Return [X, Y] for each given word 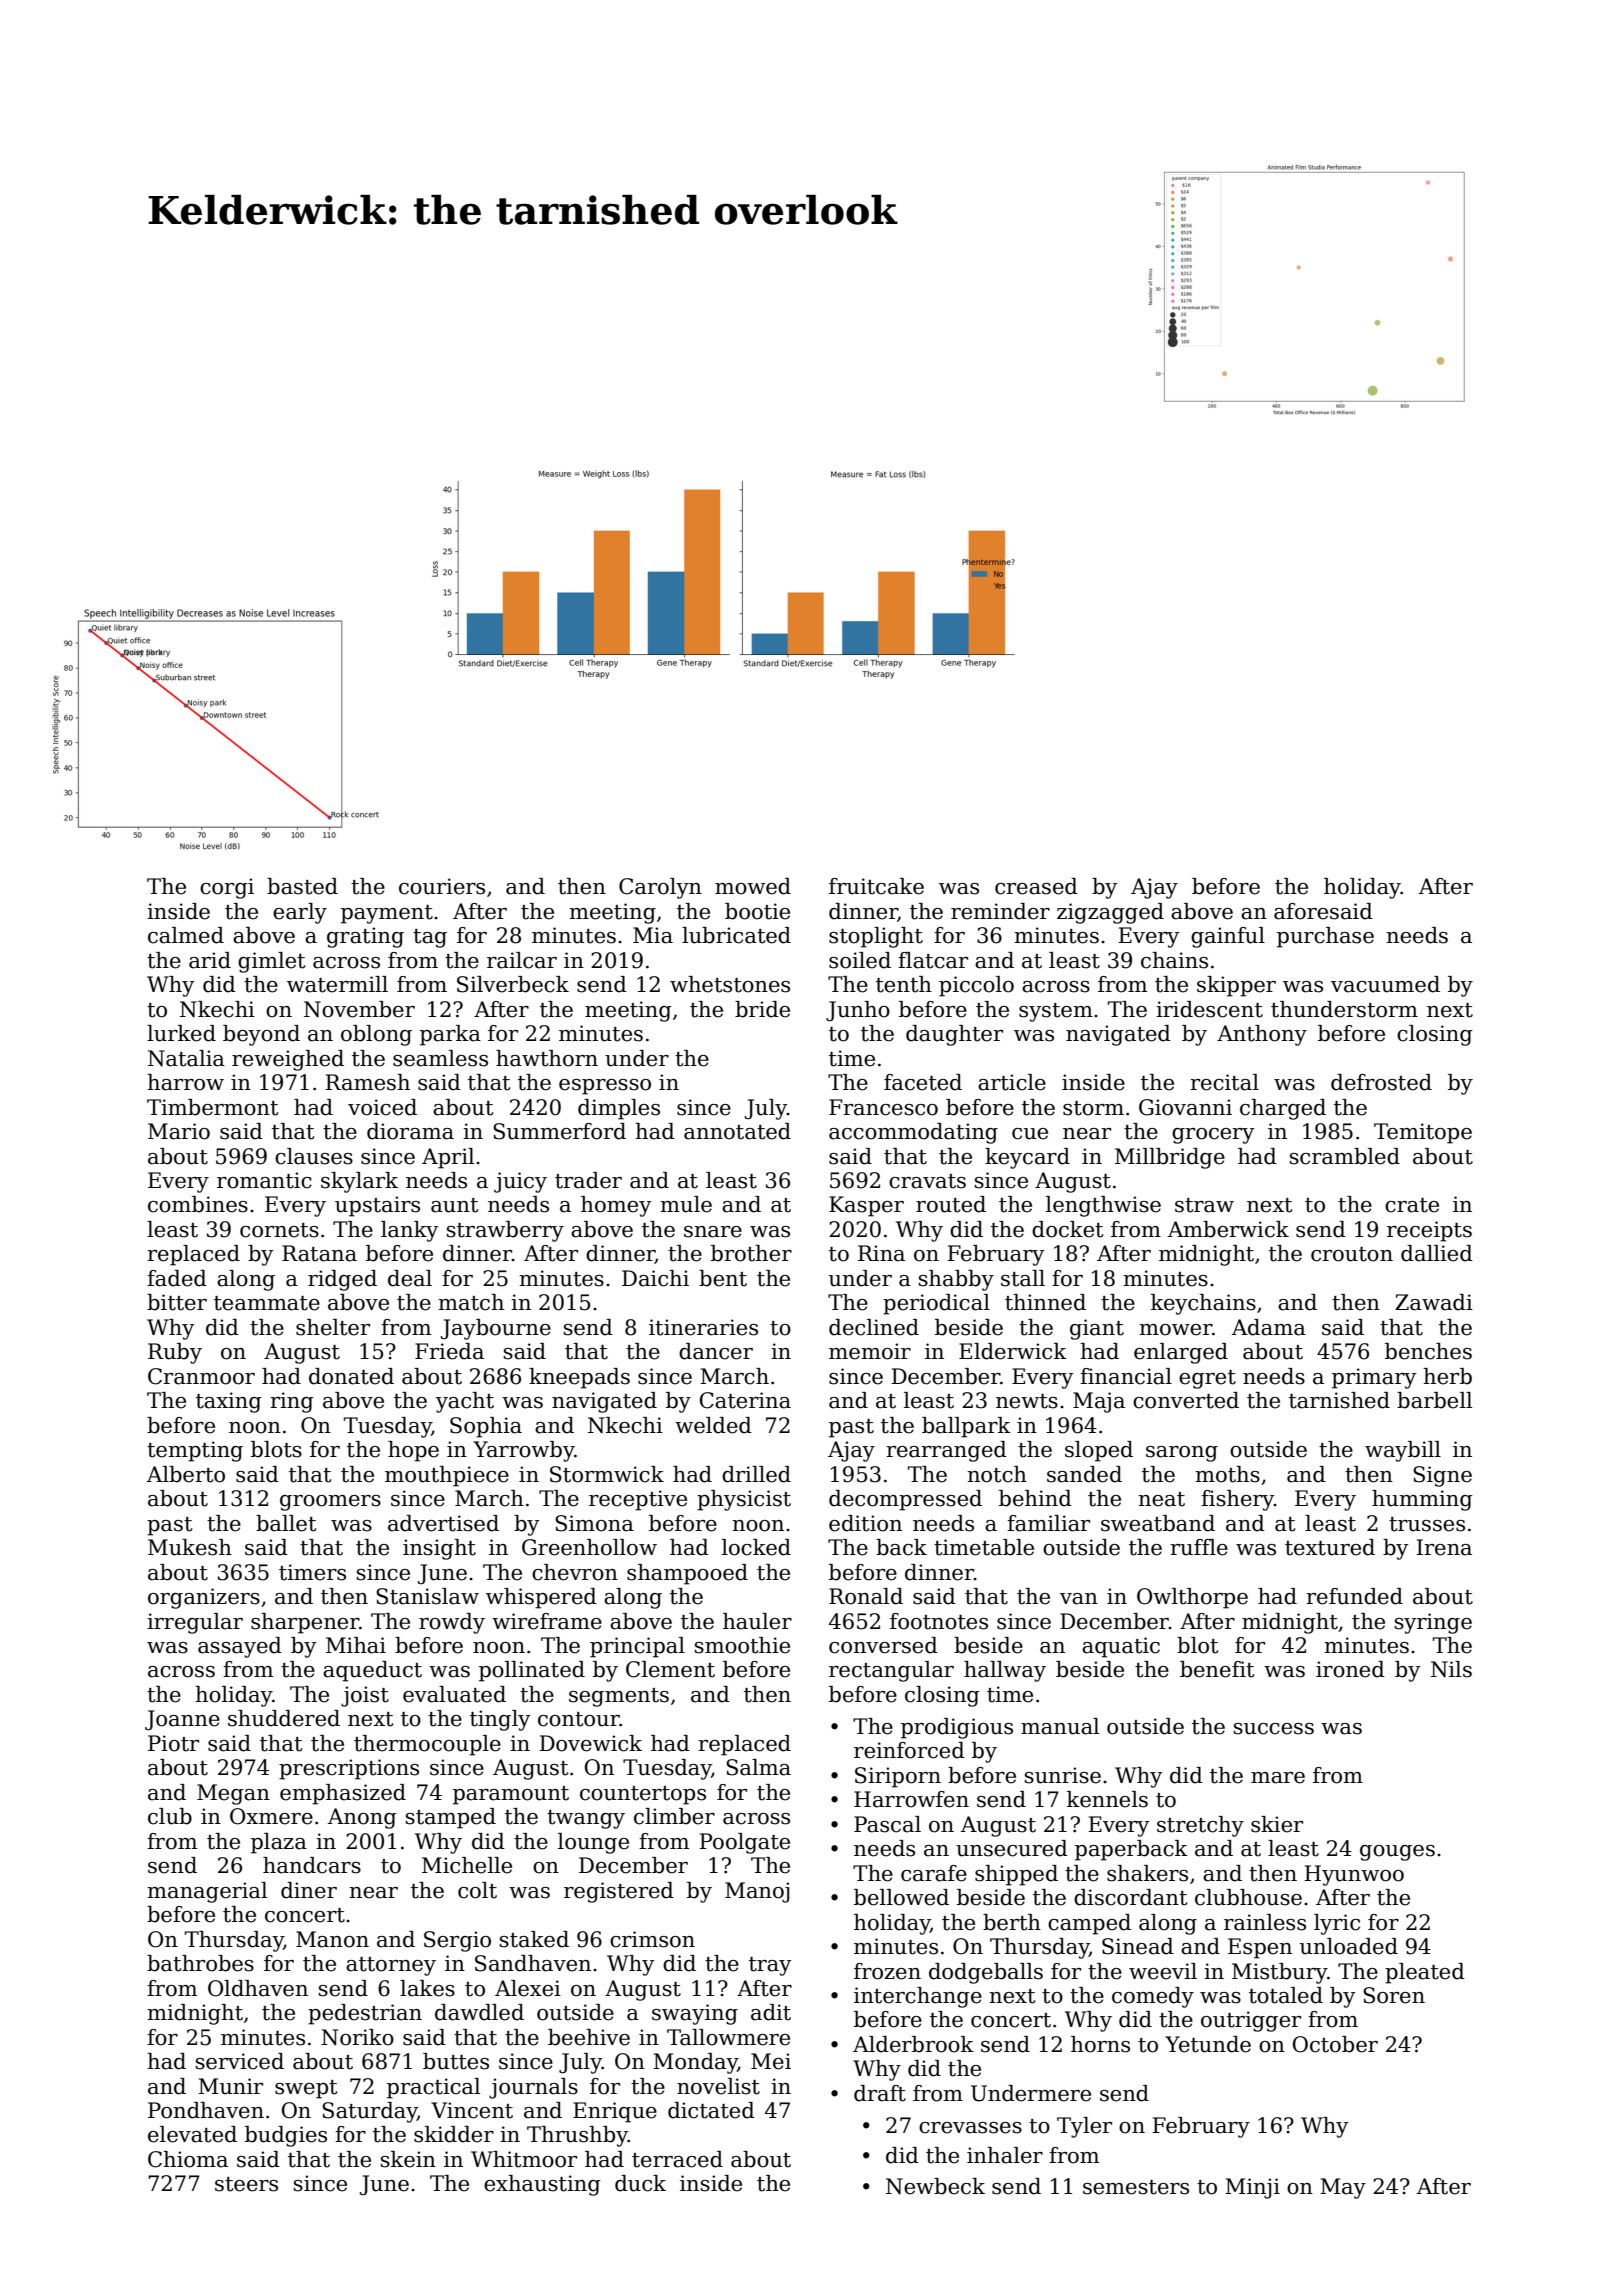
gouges [1397, 1853]
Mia [653, 935]
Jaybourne [496, 1329]
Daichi [655, 1278]
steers [246, 2184]
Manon [332, 1939]
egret [1207, 1379]
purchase [1325, 937]
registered [619, 1892]
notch [997, 1474]
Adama [1269, 1327]
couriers [442, 886]
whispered [541, 1598]
